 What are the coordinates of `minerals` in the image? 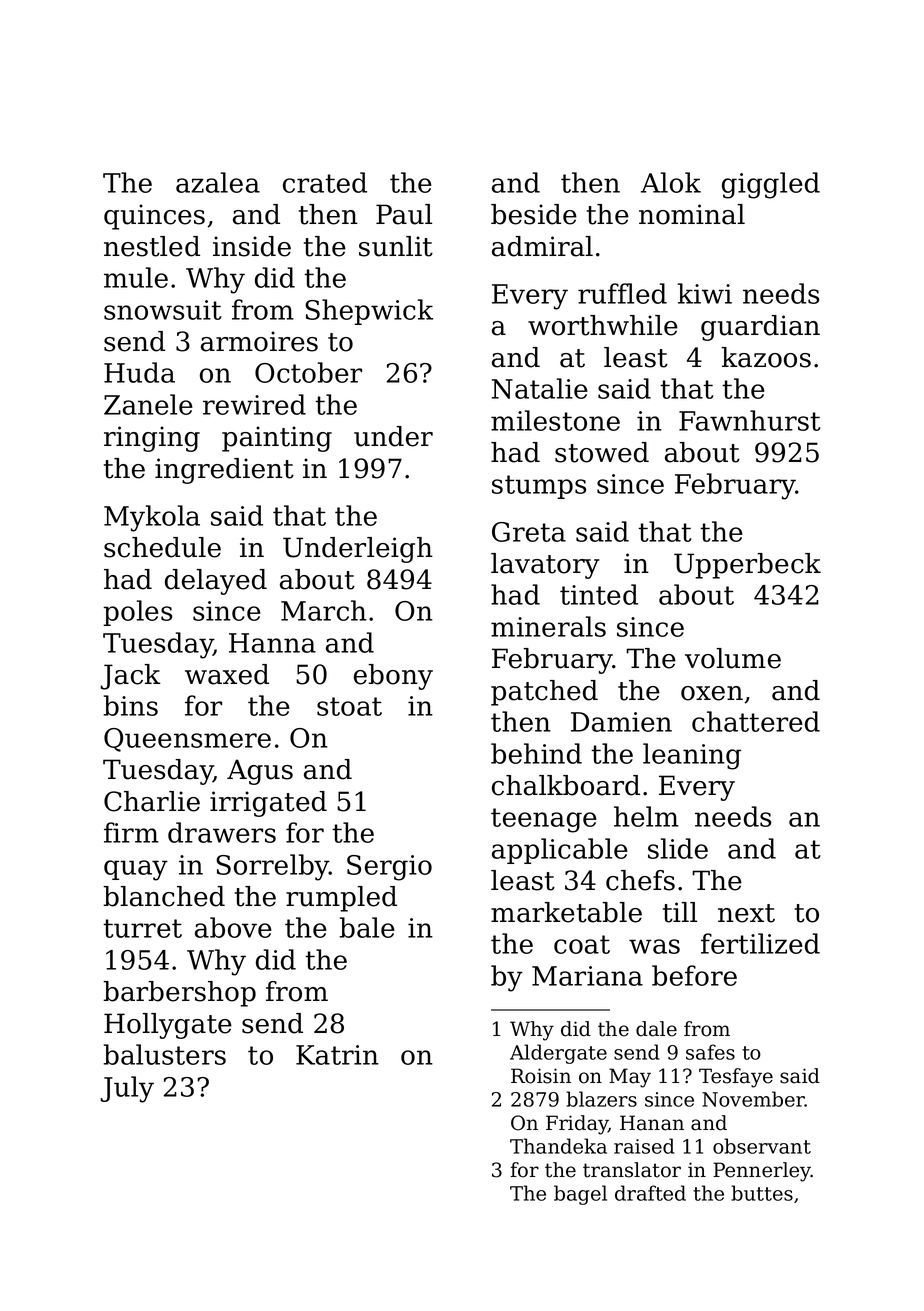 It's located at (548, 626).
